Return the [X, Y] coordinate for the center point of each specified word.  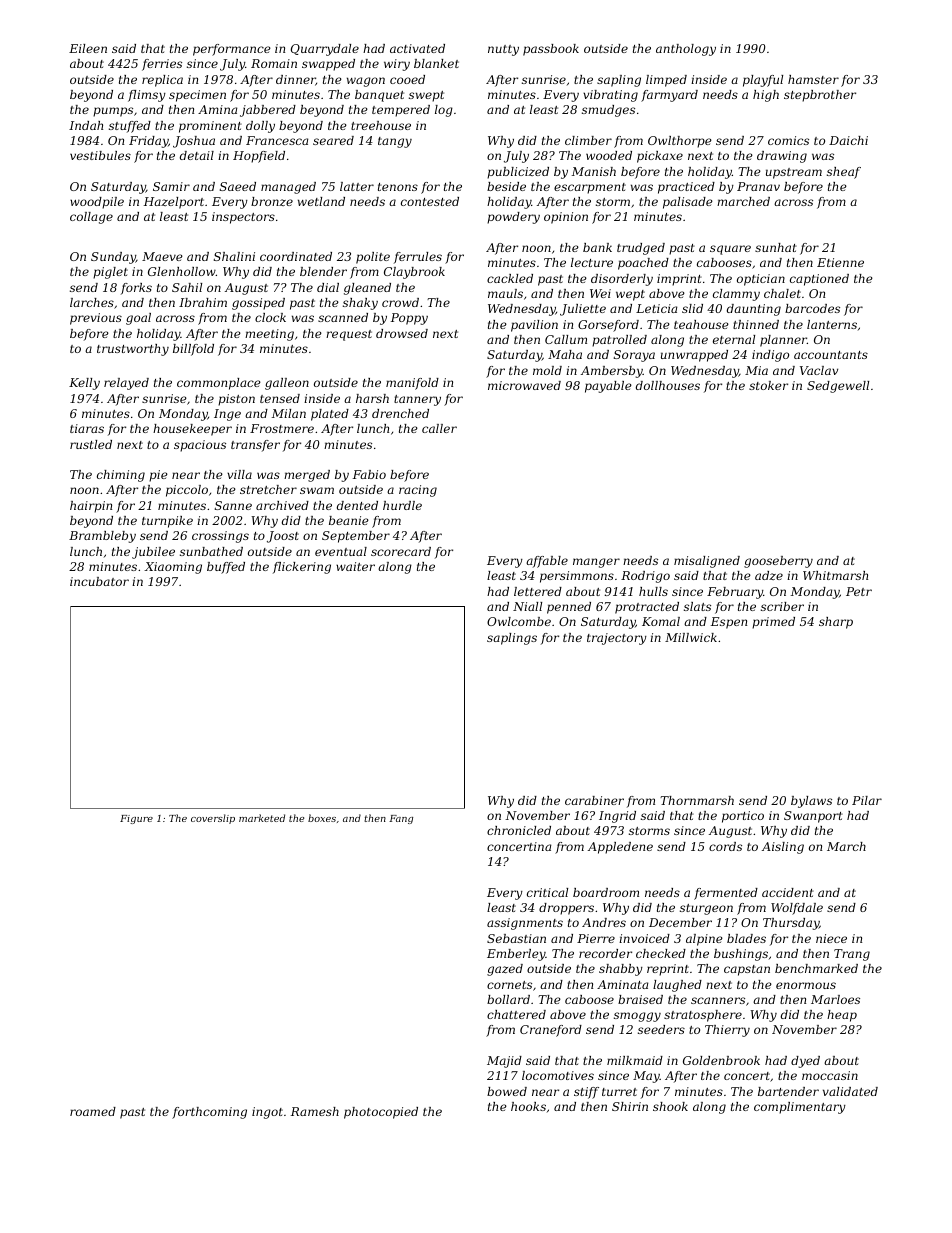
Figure [136, 819]
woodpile [97, 203]
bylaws [811, 802]
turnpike [167, 522]
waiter [355, 566]
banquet [379, 96]
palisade [688, 203]
